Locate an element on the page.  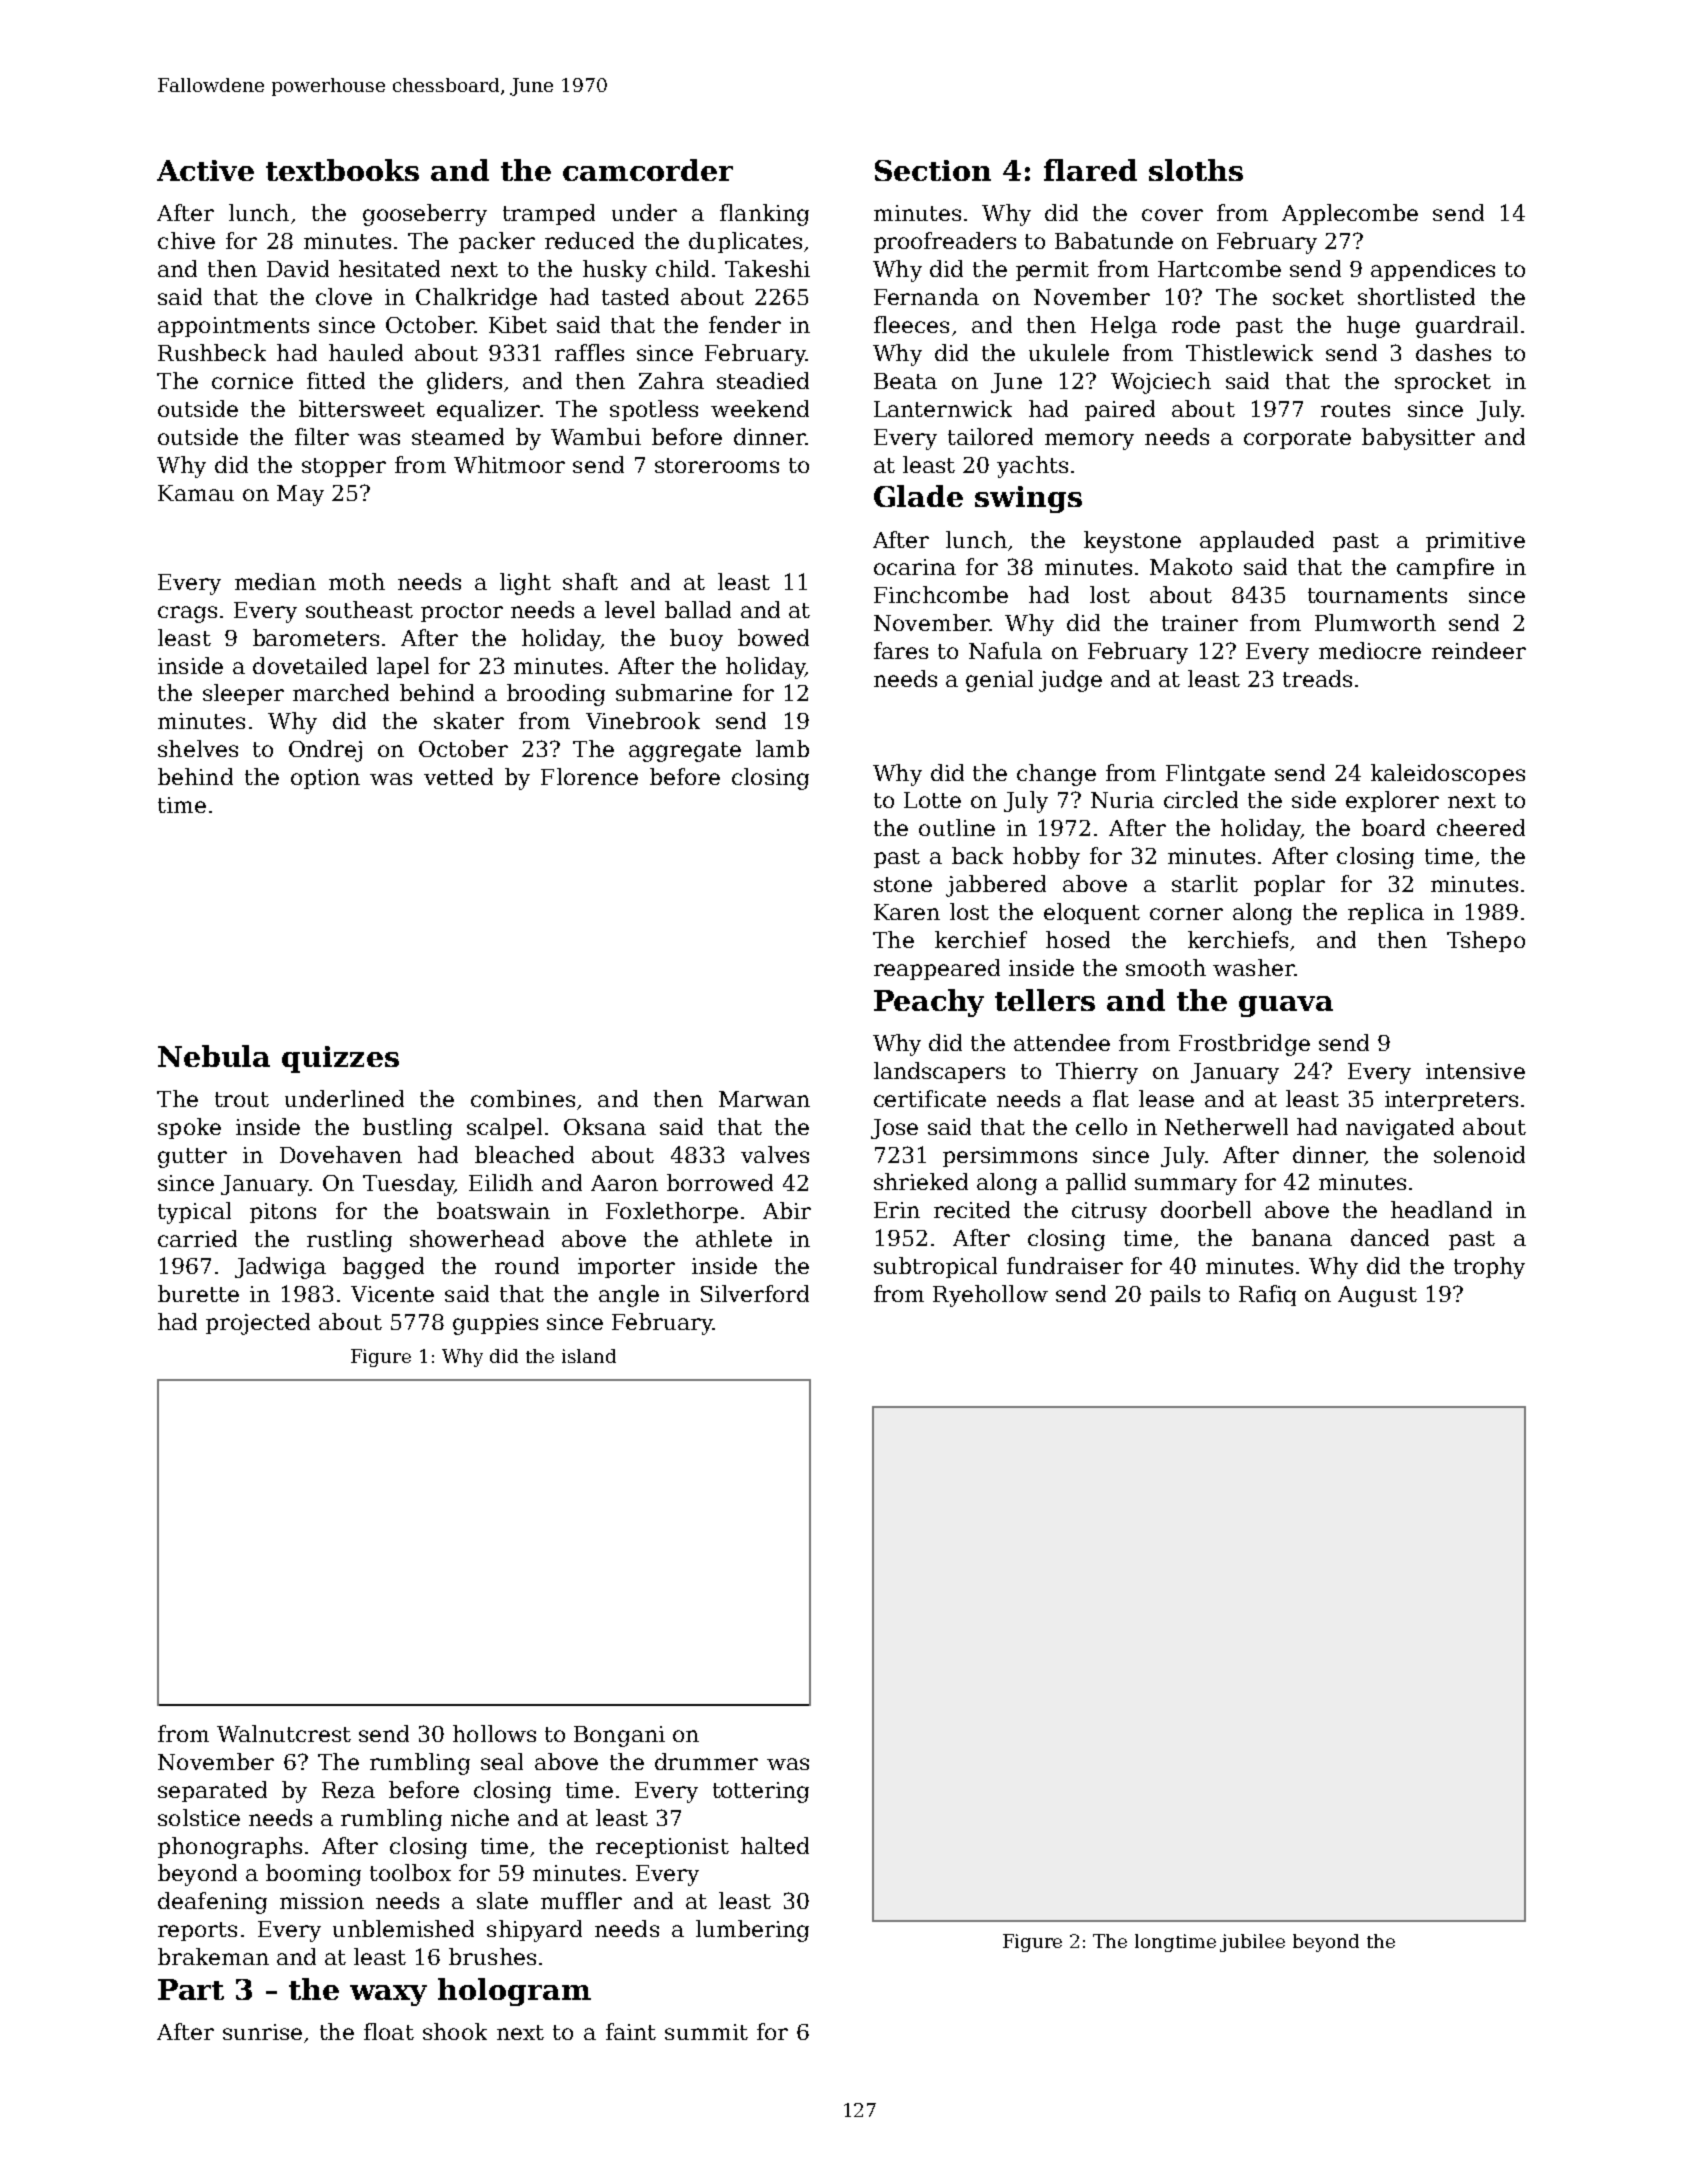
Florence is located at coordinates (589, 776).
